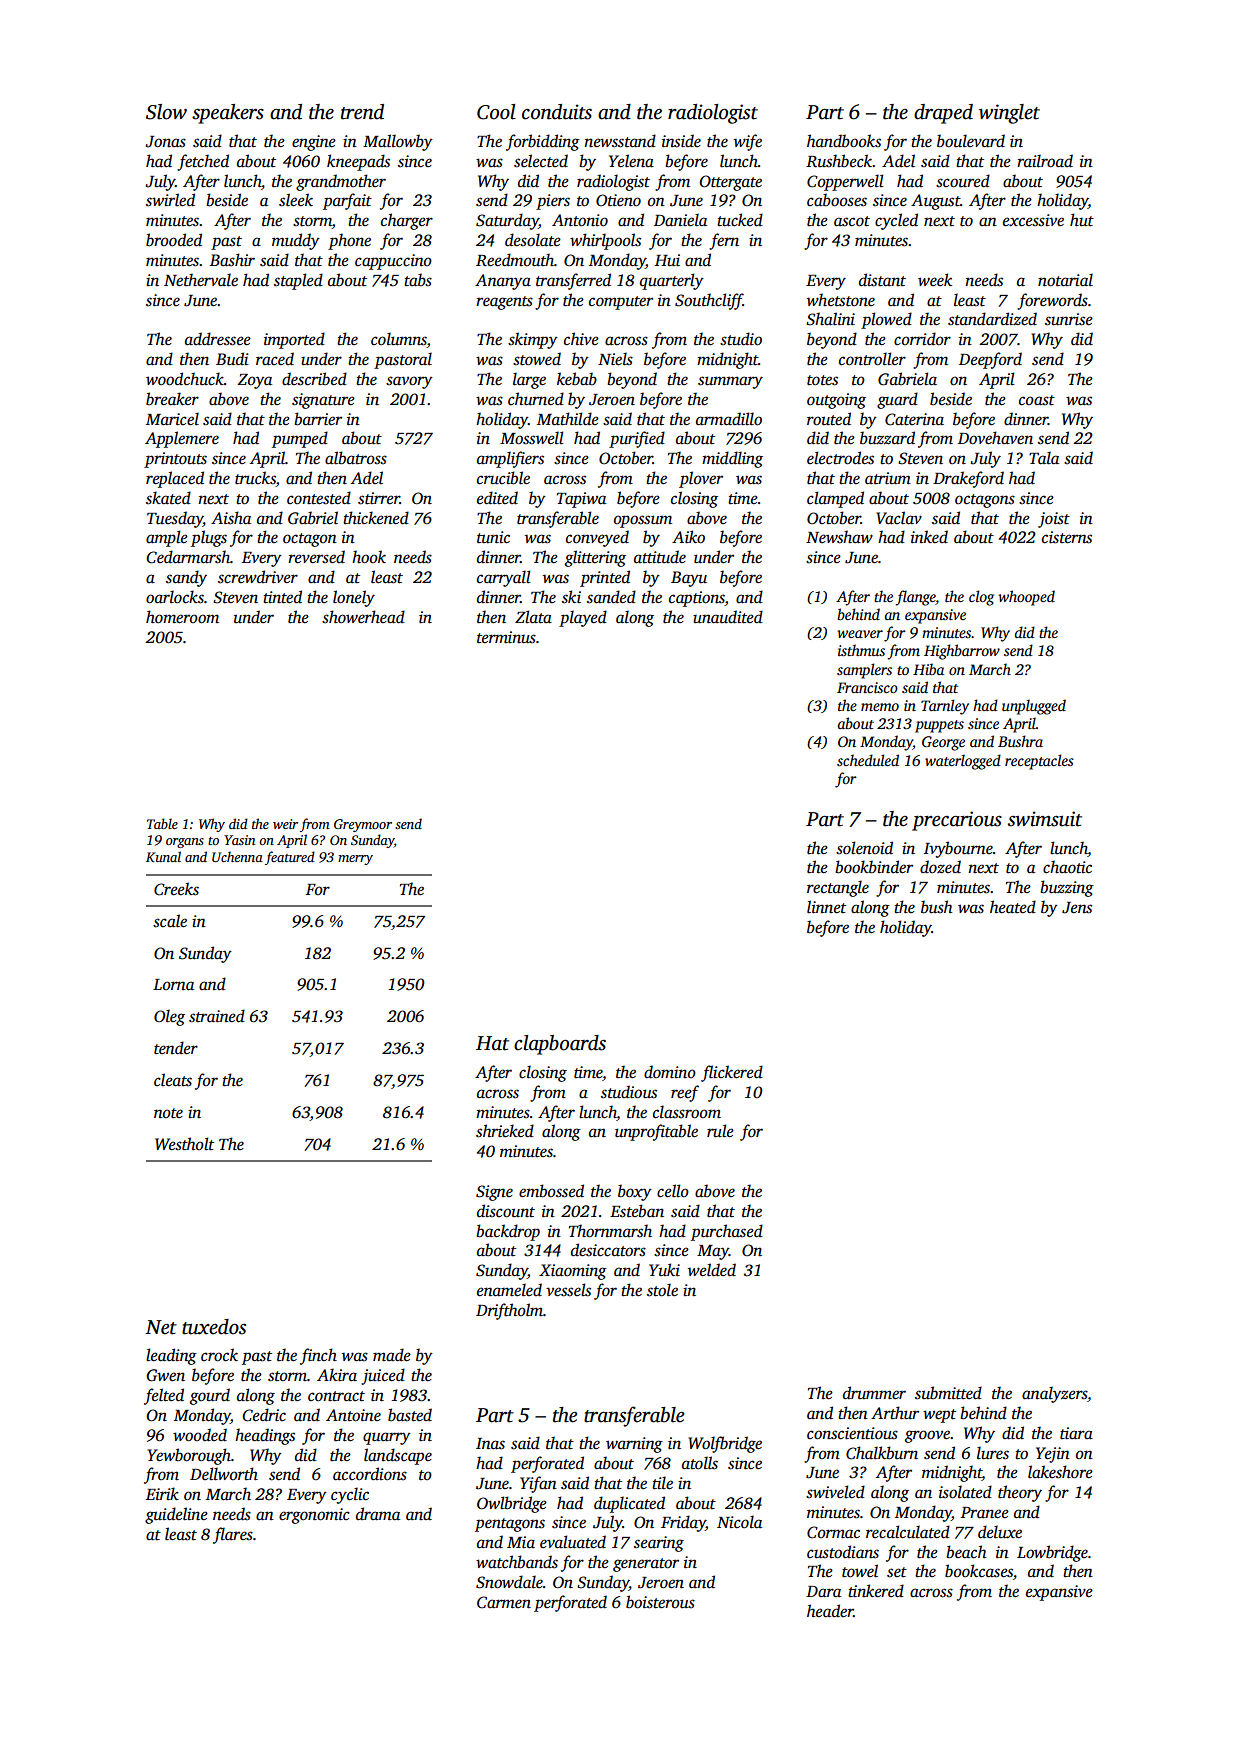  What do you see at coordinates (732, 1073) in the screenshot?
I see `flickered` at bounding box center [732, 1073].
